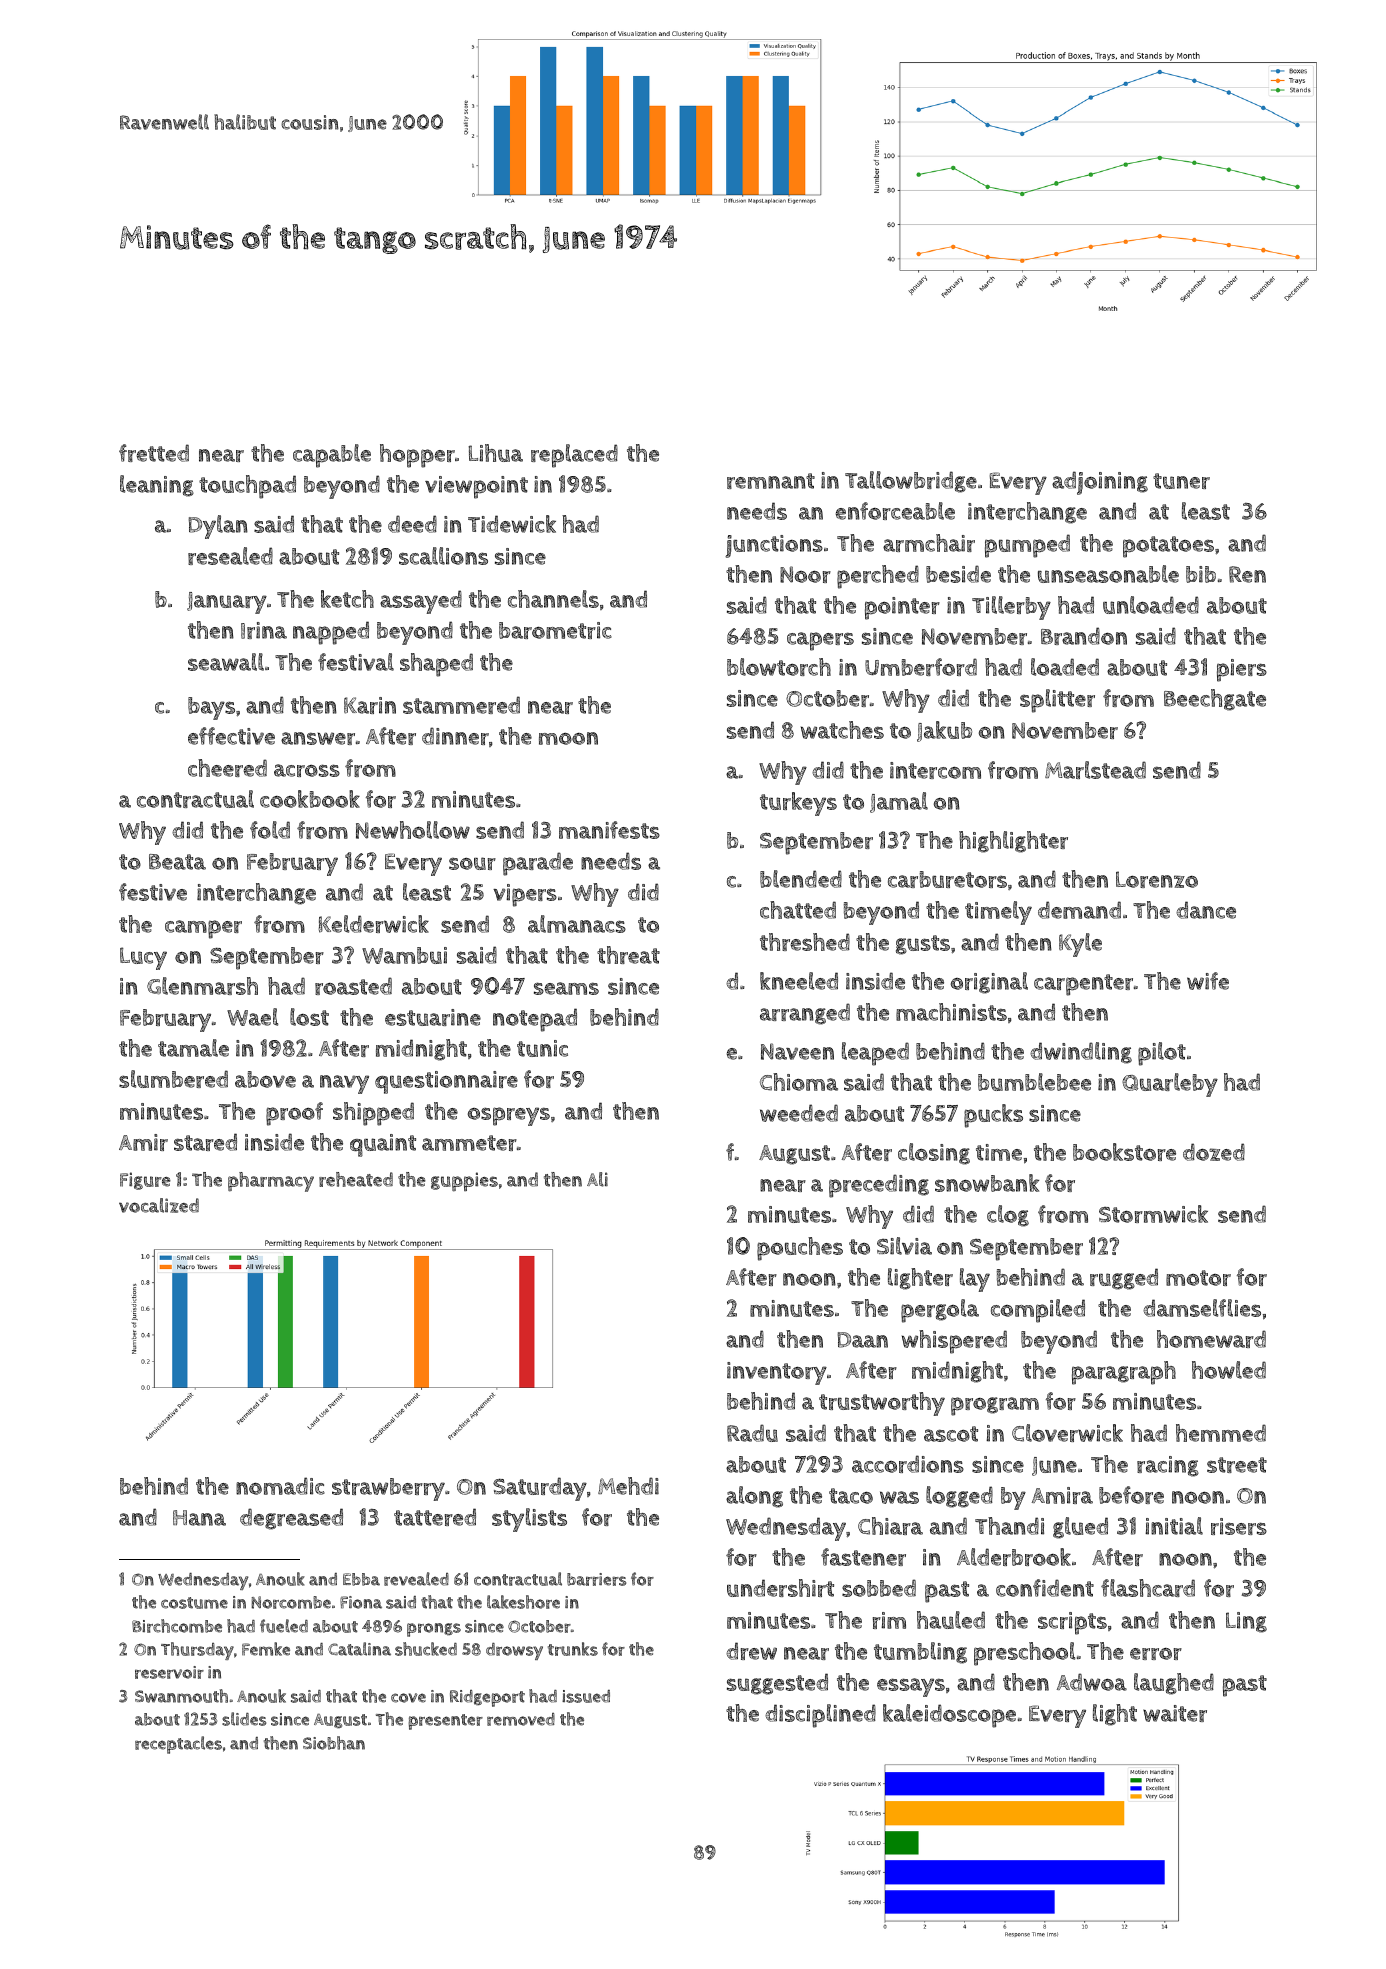 Image resolution: width=1386 pixels, height=1969 pixels. I want to click on trunks, so click(573, 1649).
